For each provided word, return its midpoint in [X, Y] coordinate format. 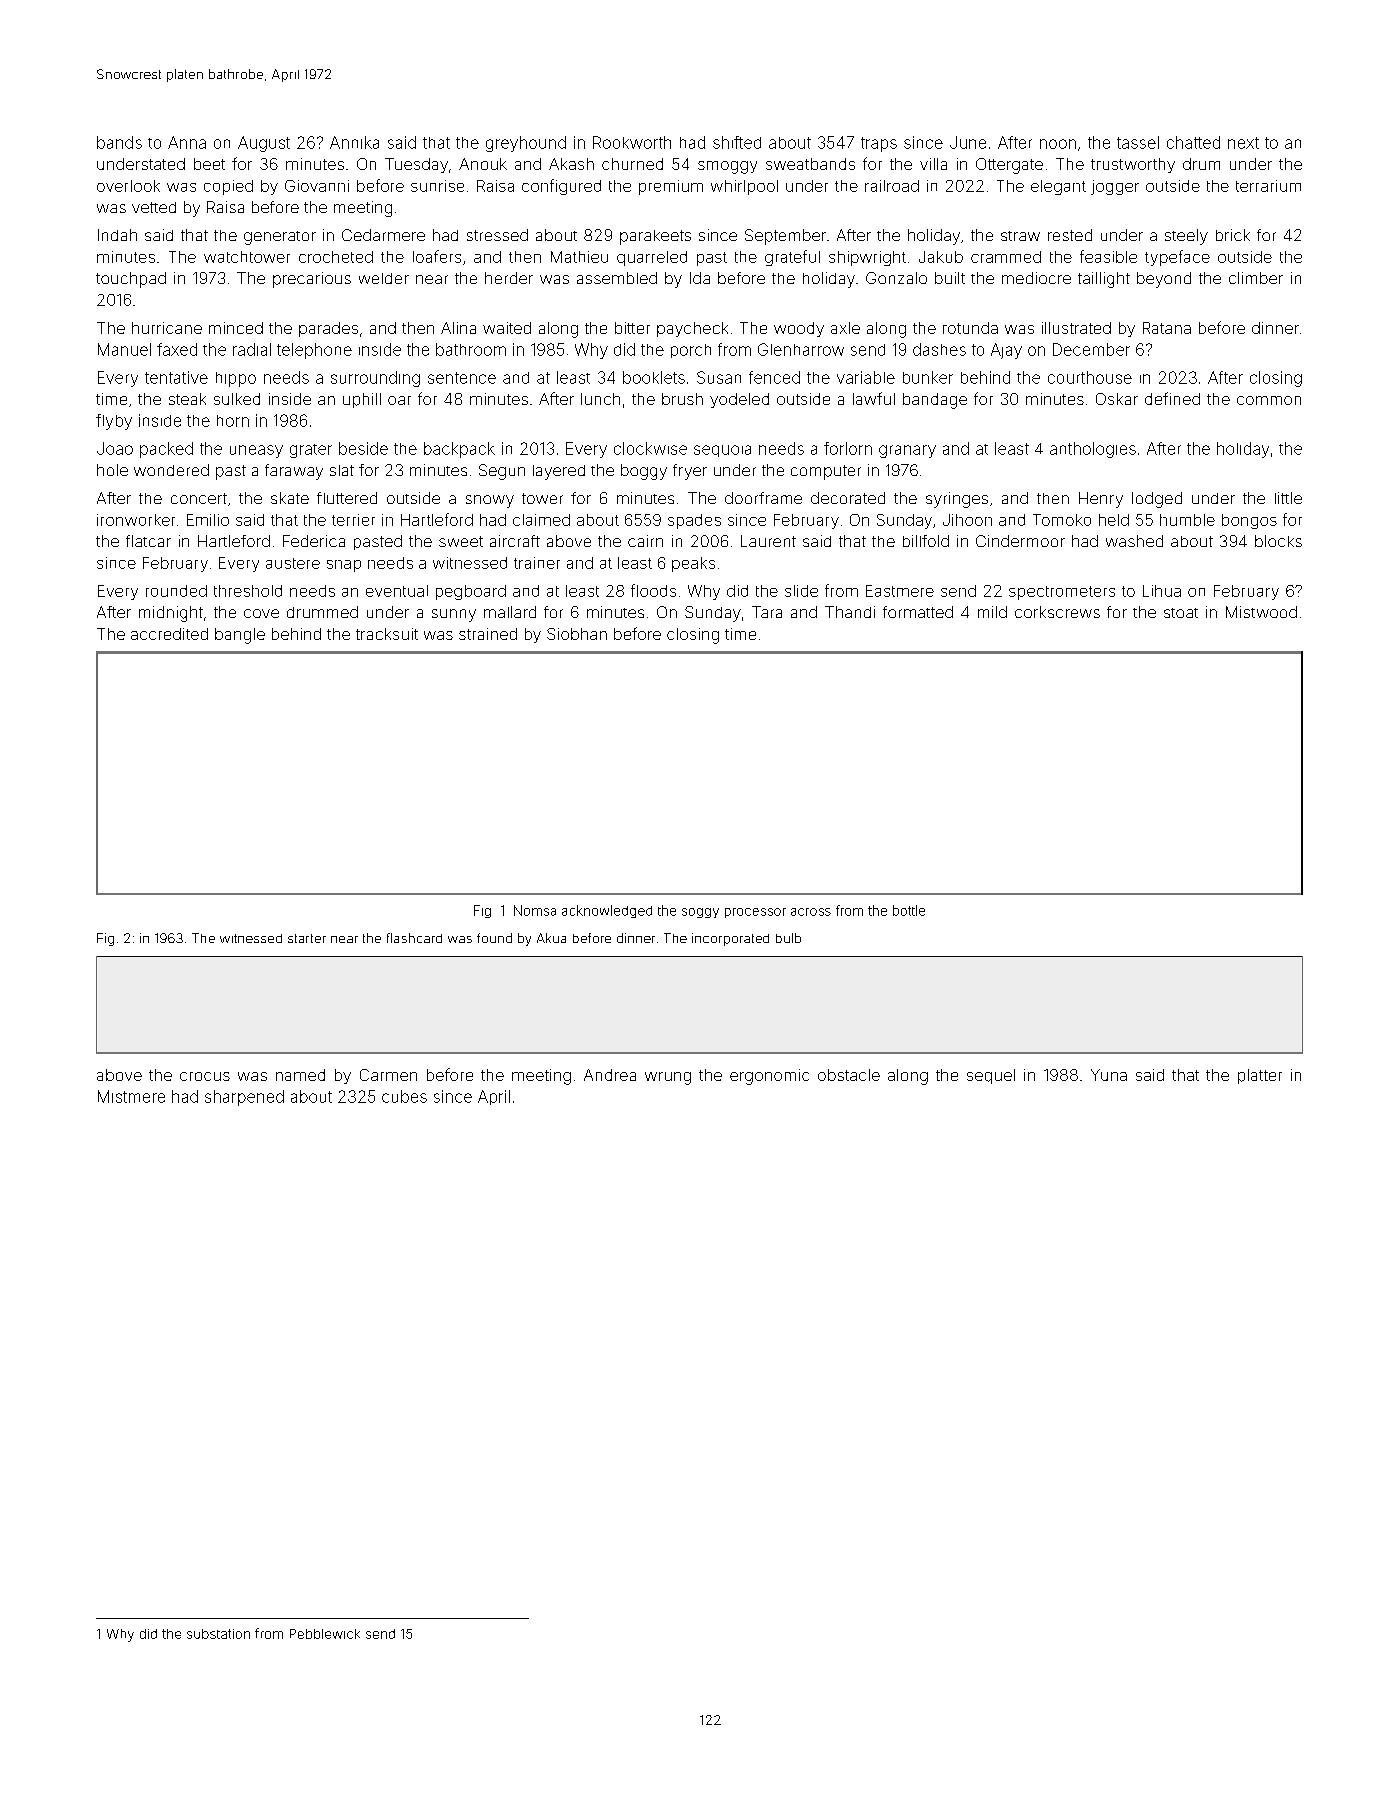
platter [1260, 1076]
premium [671, 187]
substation [218, 1634]
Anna [187, 142]
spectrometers [1062, 593]
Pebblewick [325, 1634]
